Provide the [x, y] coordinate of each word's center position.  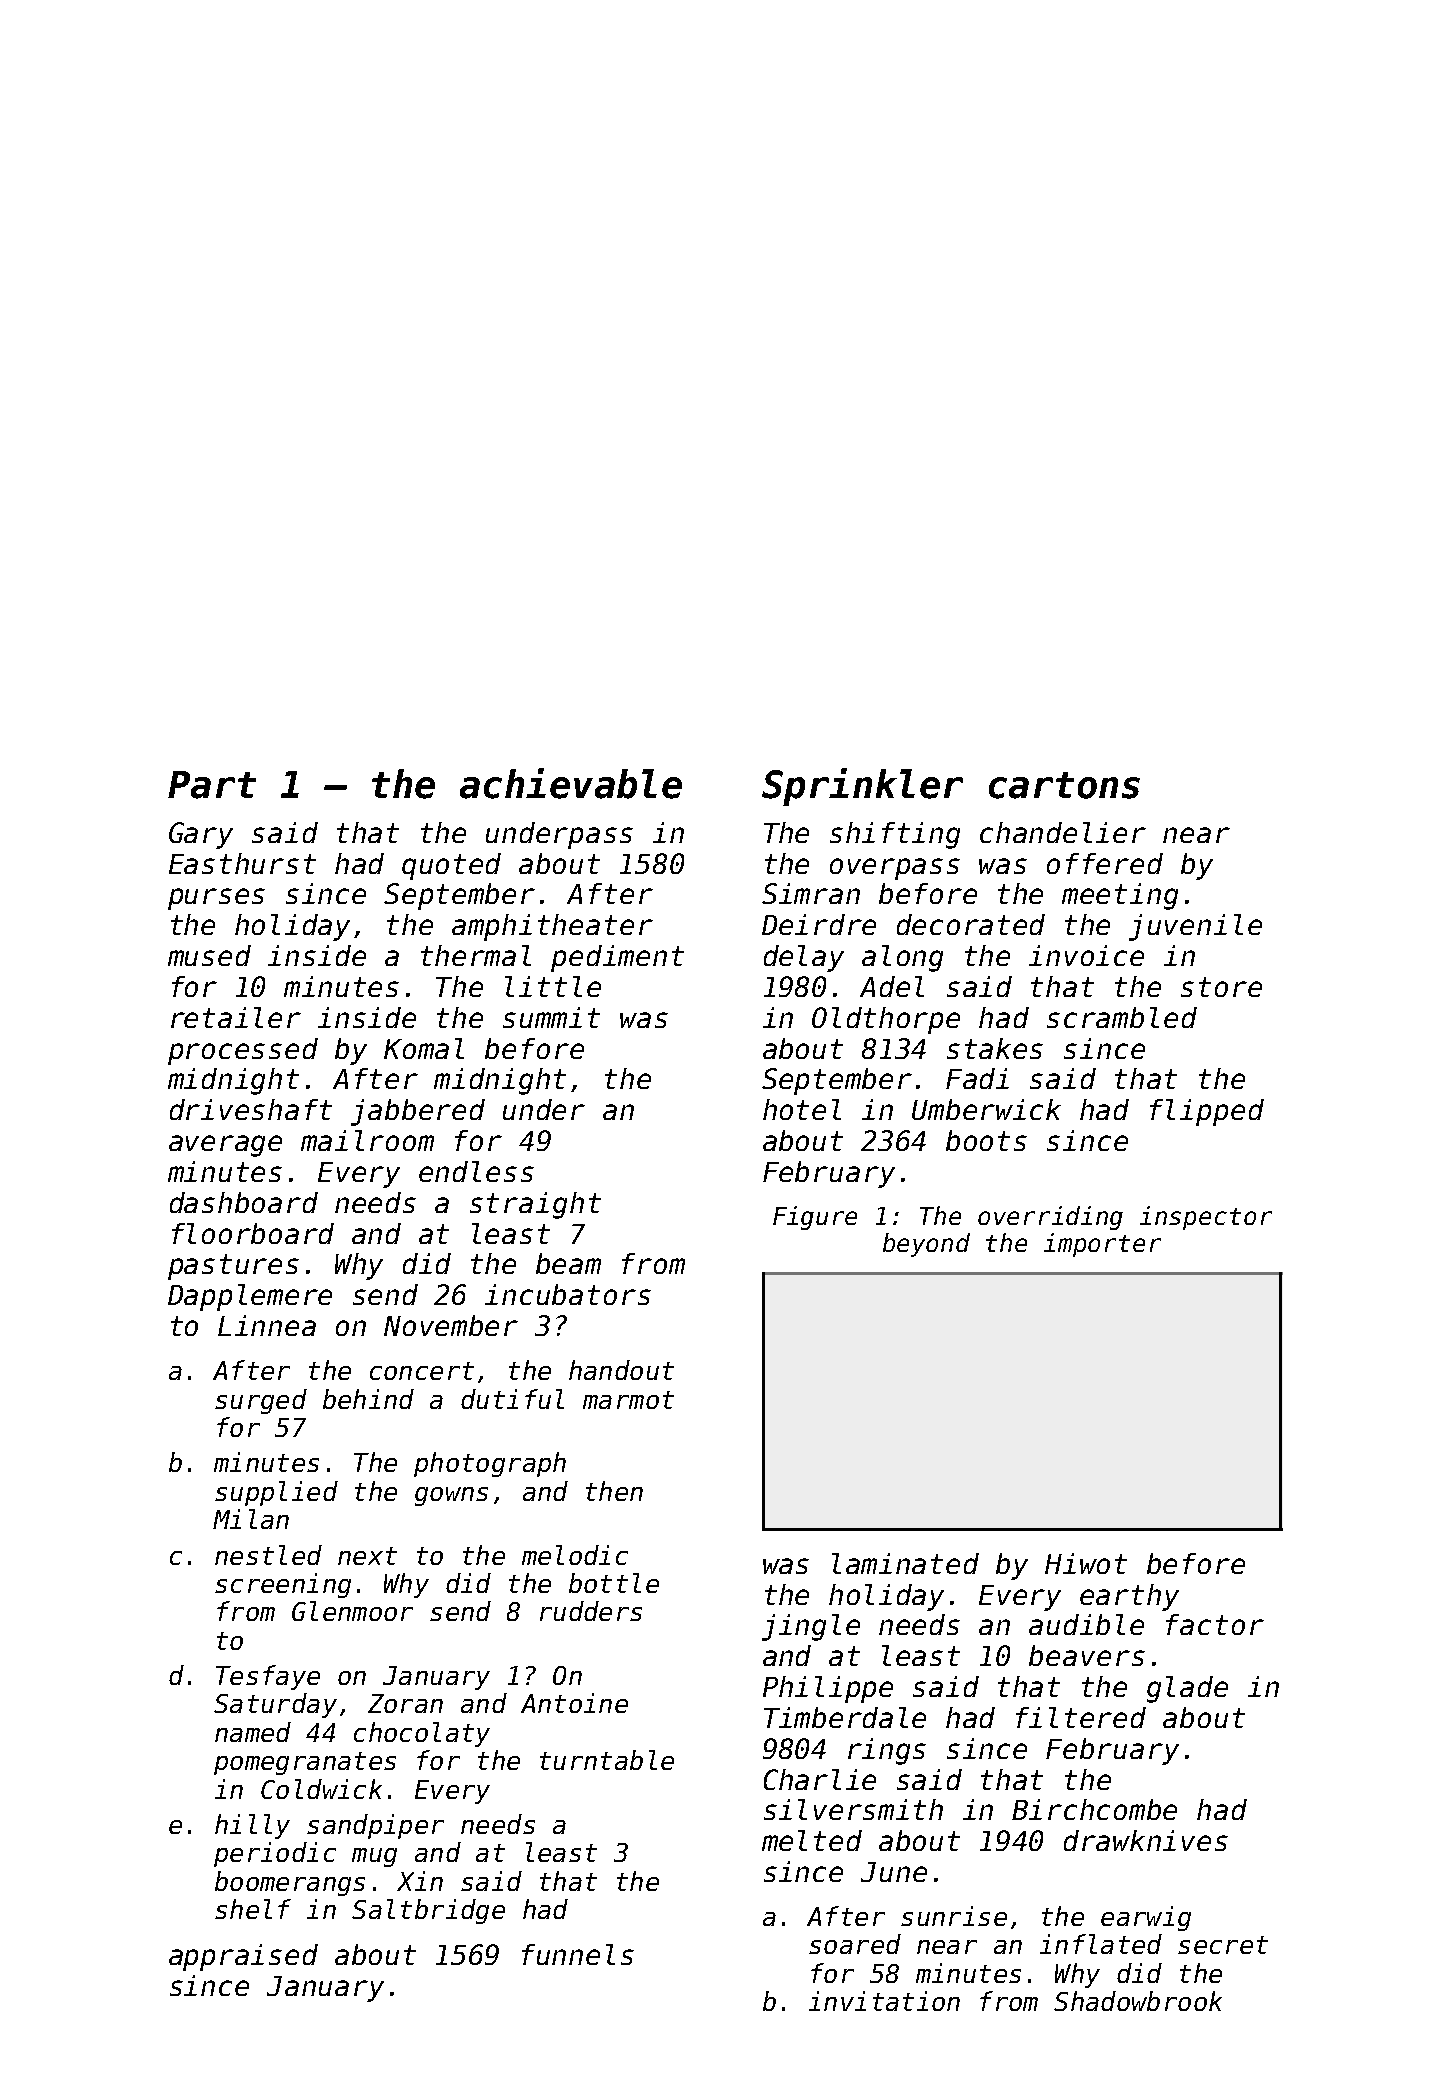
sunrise [954, 1916]
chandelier [1063, 832]
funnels [578, 1954]
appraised [243, 1957]
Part [212, 785]
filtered [1081, 1717]
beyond [926, 1245]
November [451, 1325]
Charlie [820, 1779]
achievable [571, 783]
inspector [1206, 1218]
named [253, 1732]
